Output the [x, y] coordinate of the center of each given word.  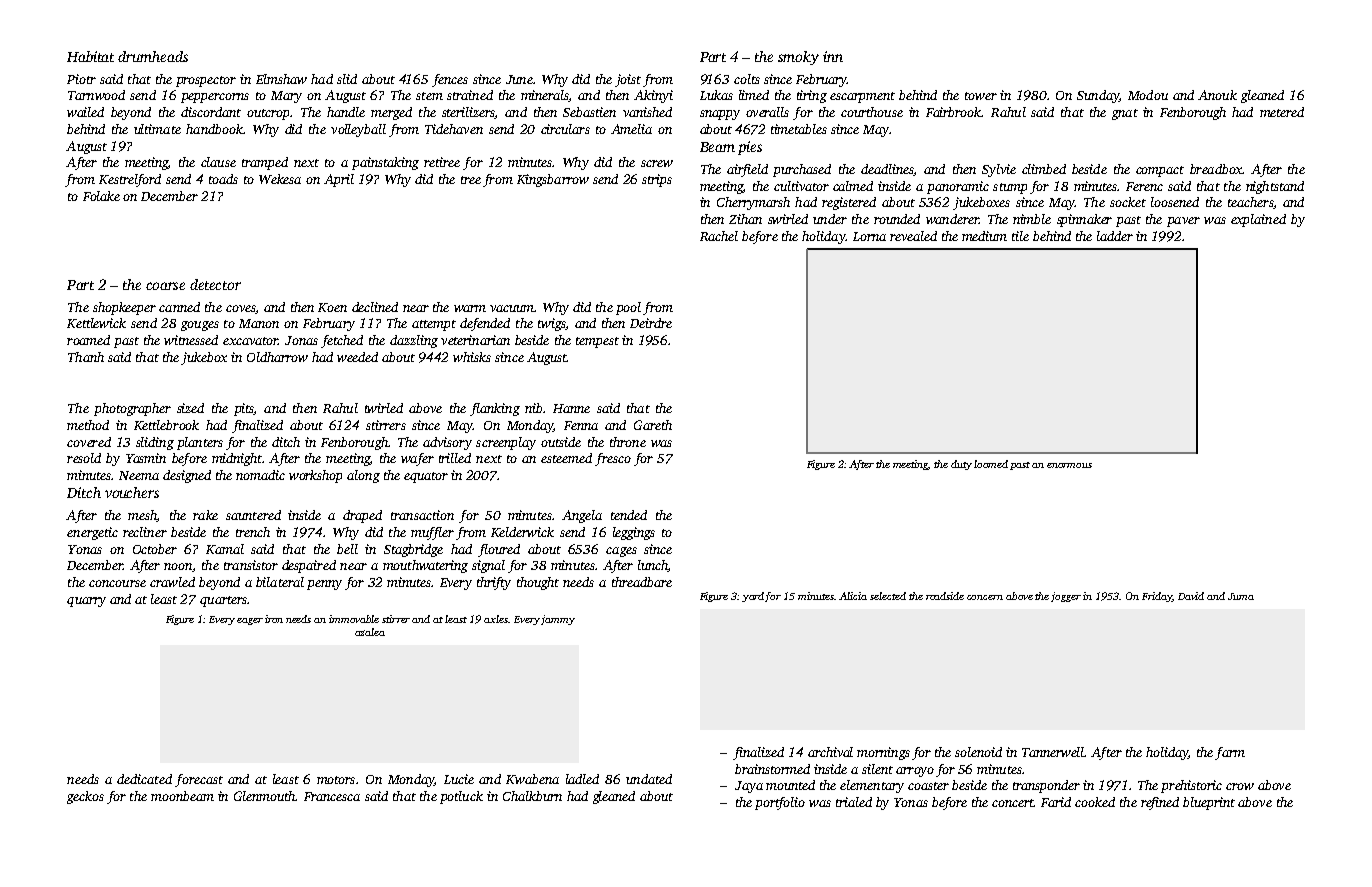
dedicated [144, 779]
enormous [1069, 465]
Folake [101, 196]
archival [830, 752]
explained [1258, 220]
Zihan [745, 219]
